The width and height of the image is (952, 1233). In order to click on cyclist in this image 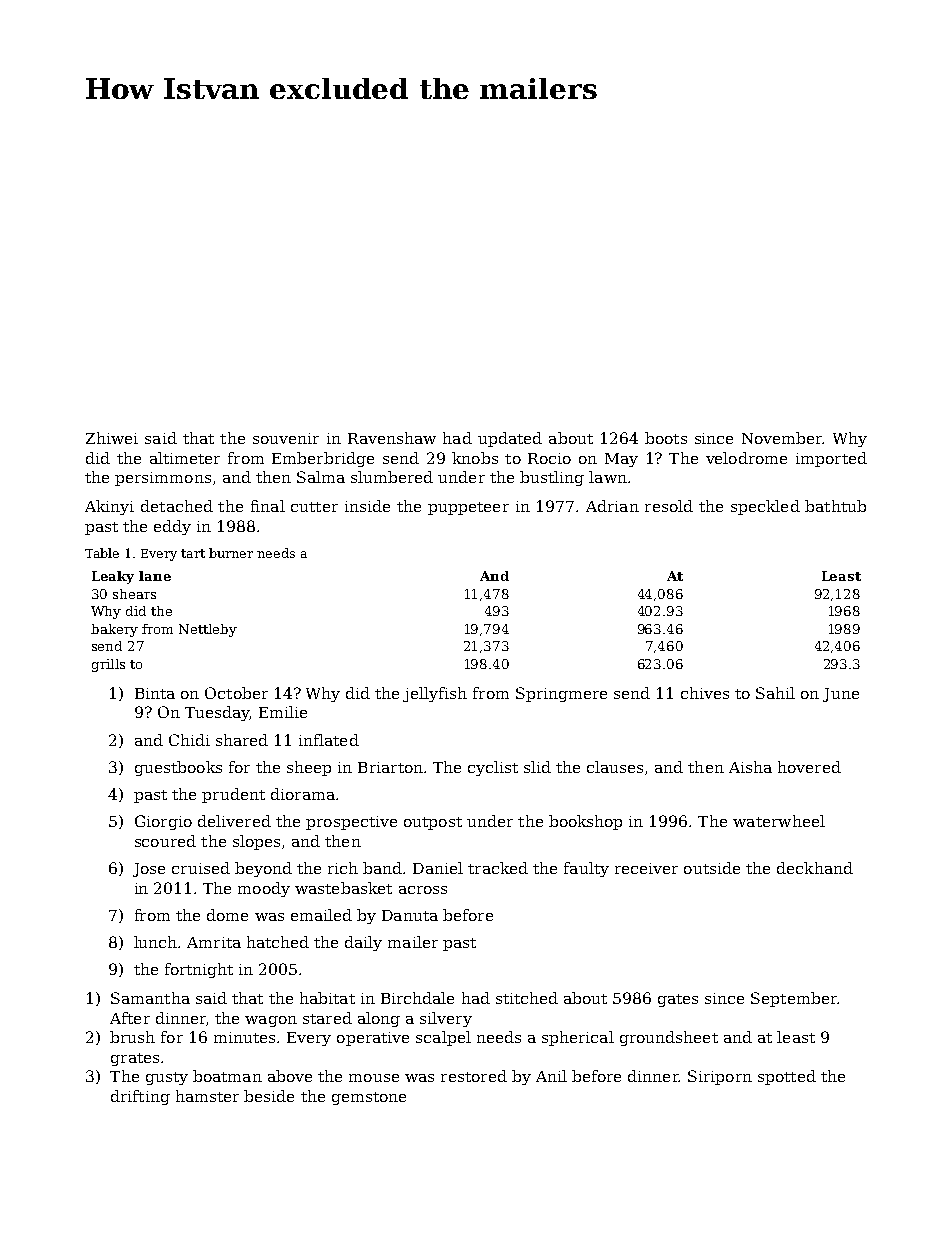, I will do `click(493, 768)`.
